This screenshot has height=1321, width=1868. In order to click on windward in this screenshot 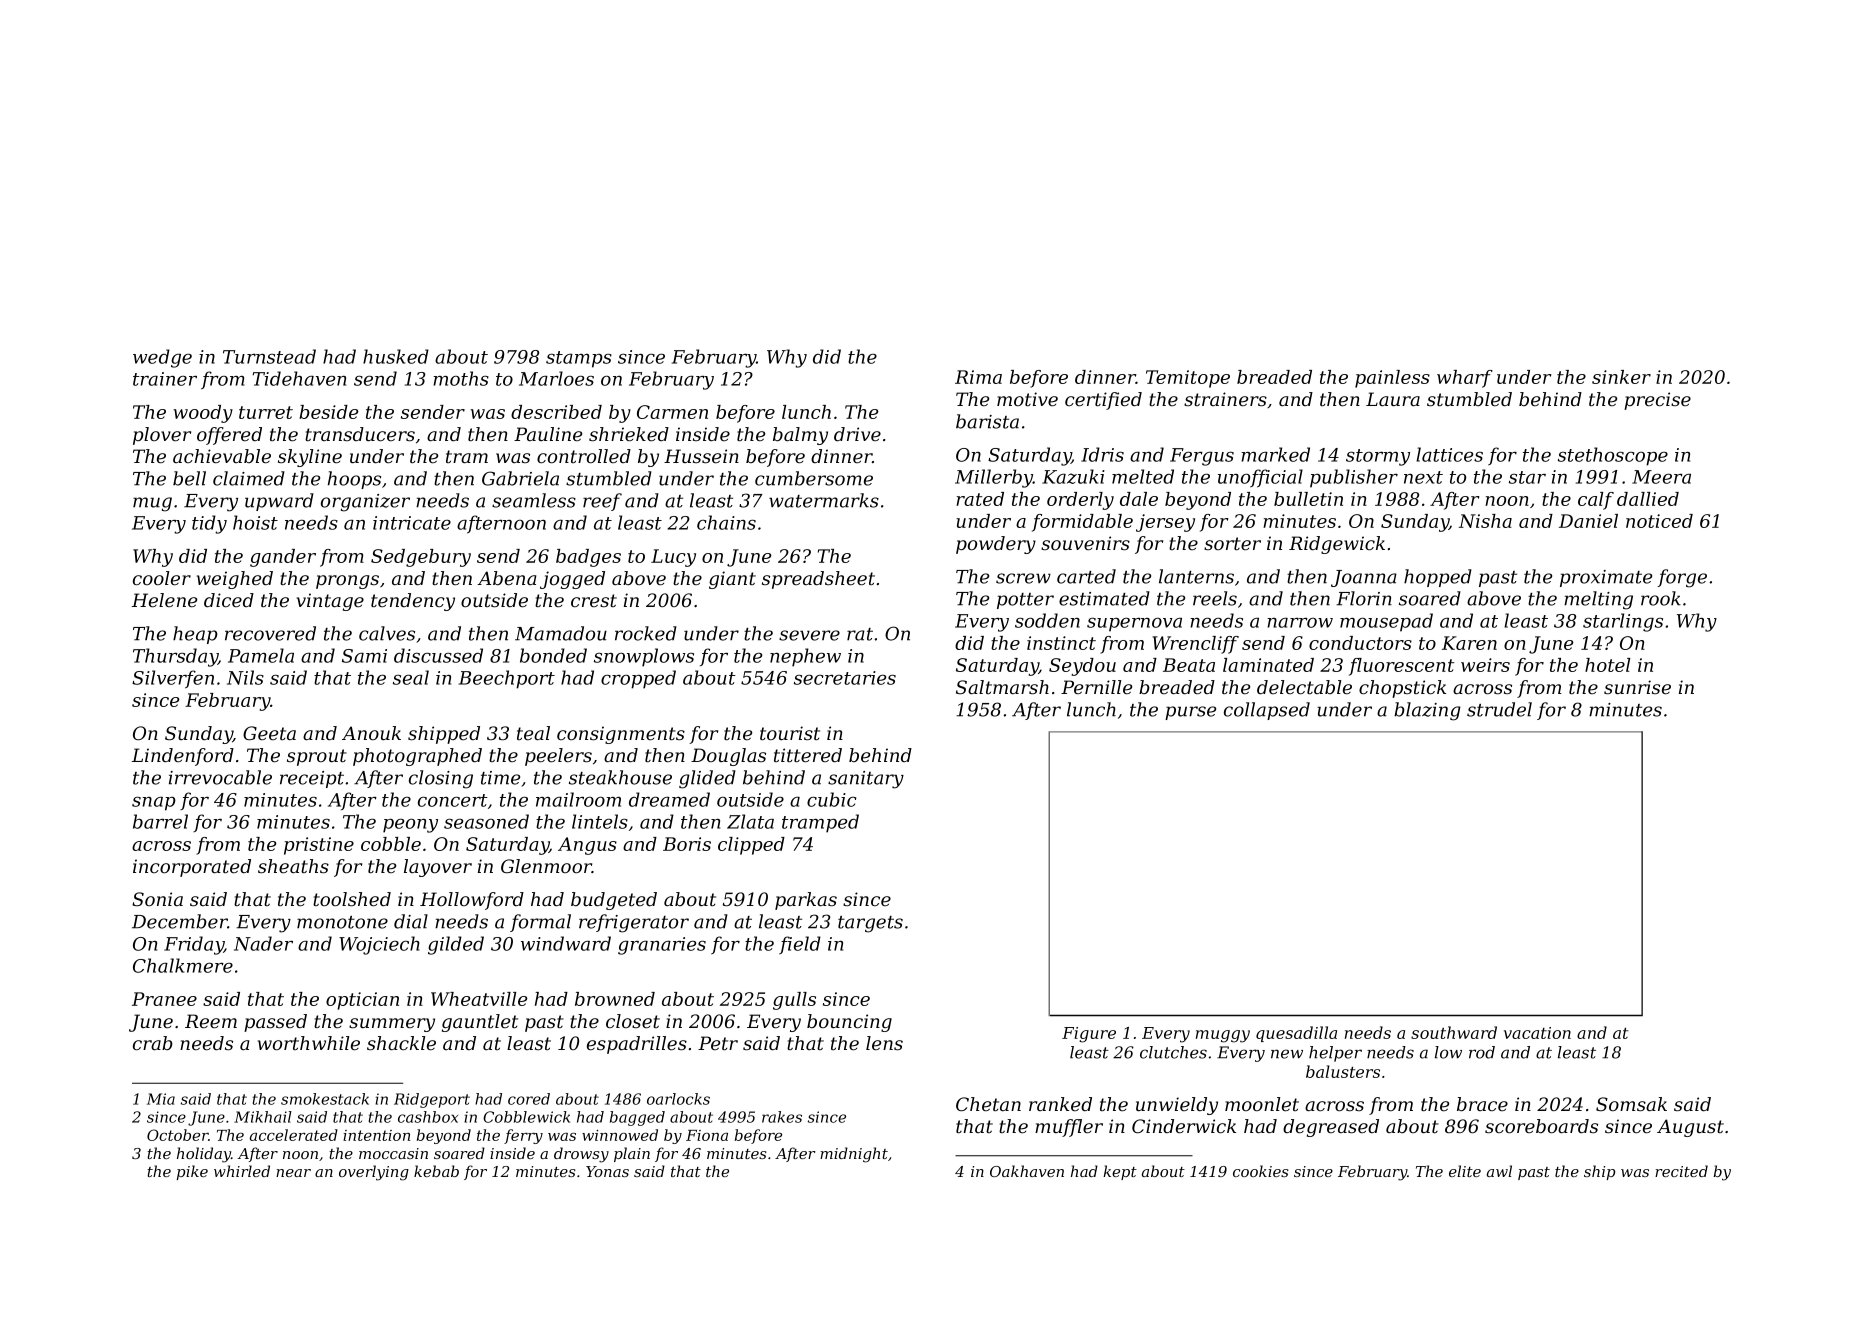, I will do `click(566, 943)`.
